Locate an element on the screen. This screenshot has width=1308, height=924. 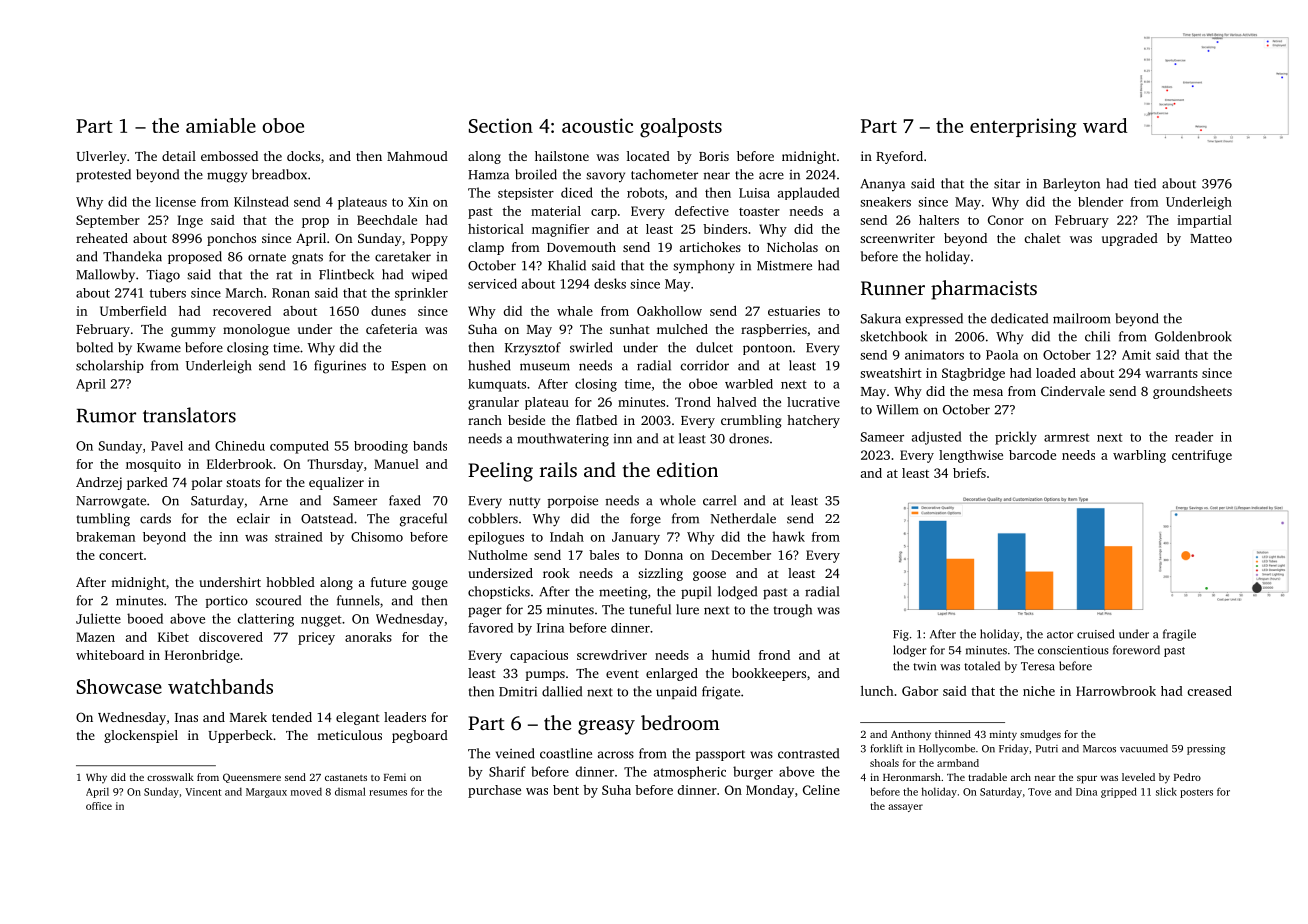
acoustic is located at coordinates (597, 125).
